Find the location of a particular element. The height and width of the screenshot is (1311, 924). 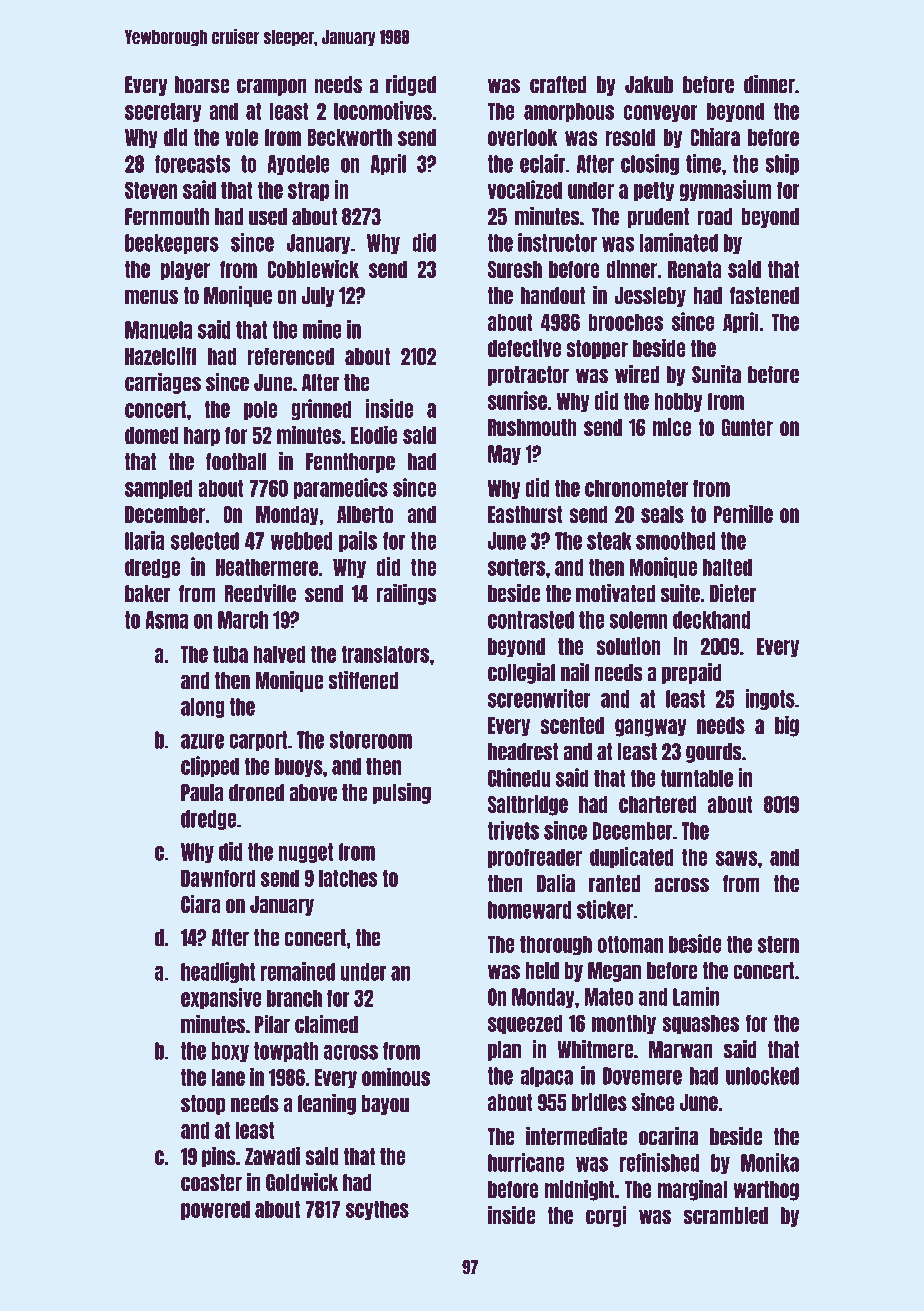

Asma is located at coordinates (166, 620).
